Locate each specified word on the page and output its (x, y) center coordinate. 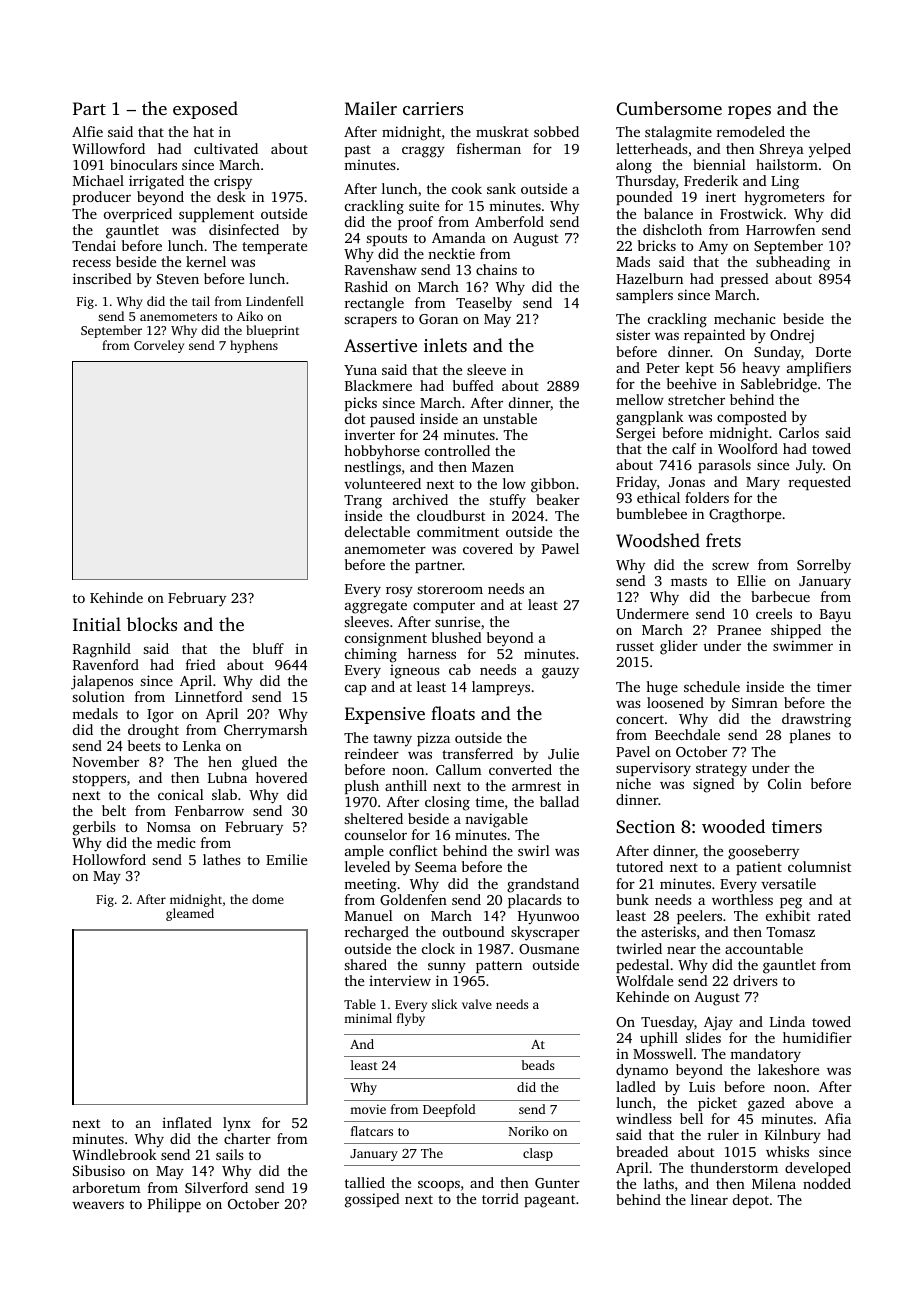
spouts (386, 240)
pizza (433, 739)
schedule (712, 686)
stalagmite (678, 133)
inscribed (102, 278)
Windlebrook (114, 1154)
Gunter (557, 1183)
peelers (699, 917)
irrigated (156, 182)
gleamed (190, 914)
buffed (473, 385)
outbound (474, 931)
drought (153, 731)
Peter (663, 368)
